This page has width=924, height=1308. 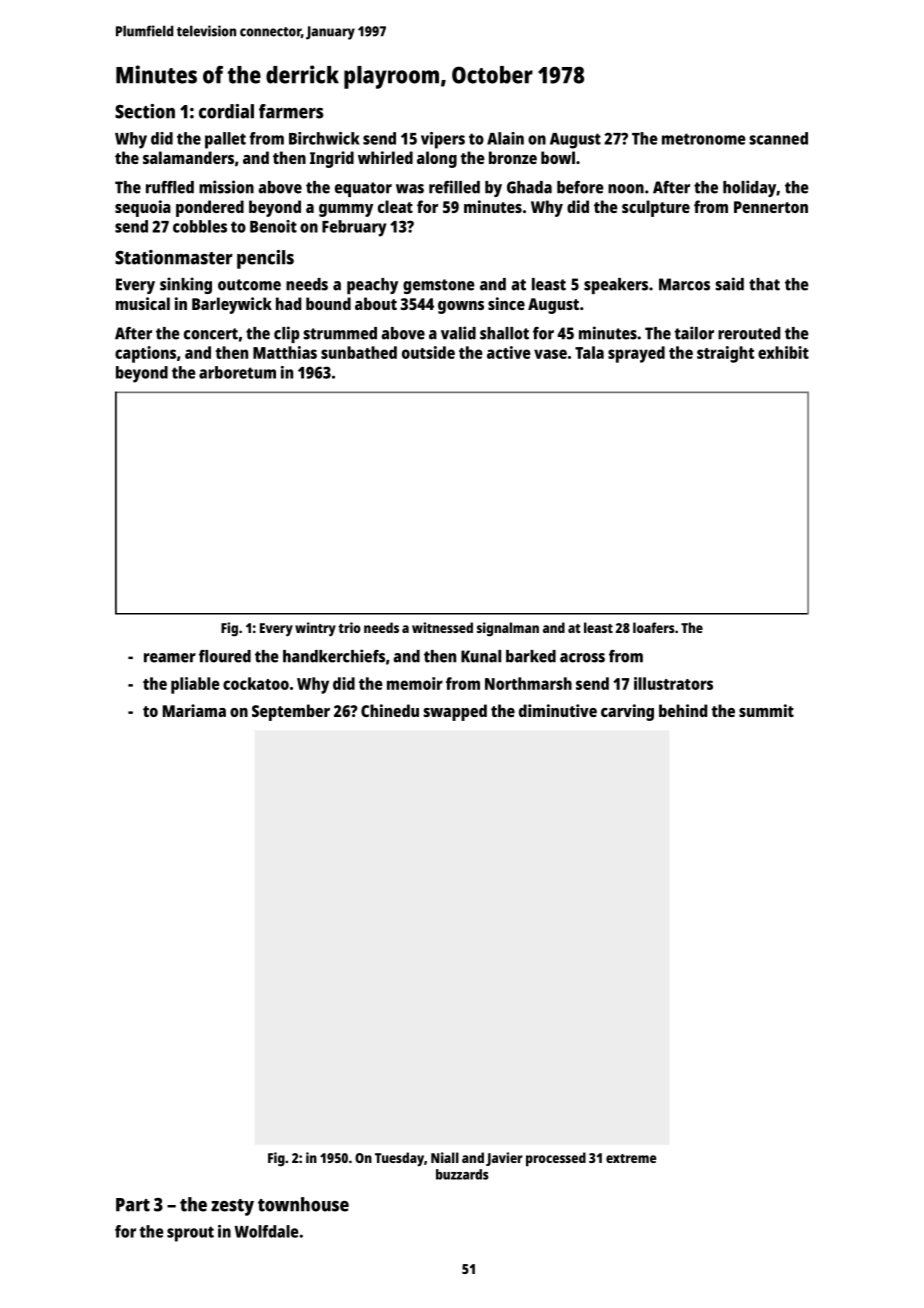 I want to click on Alain, so click(x=505, y=138).
